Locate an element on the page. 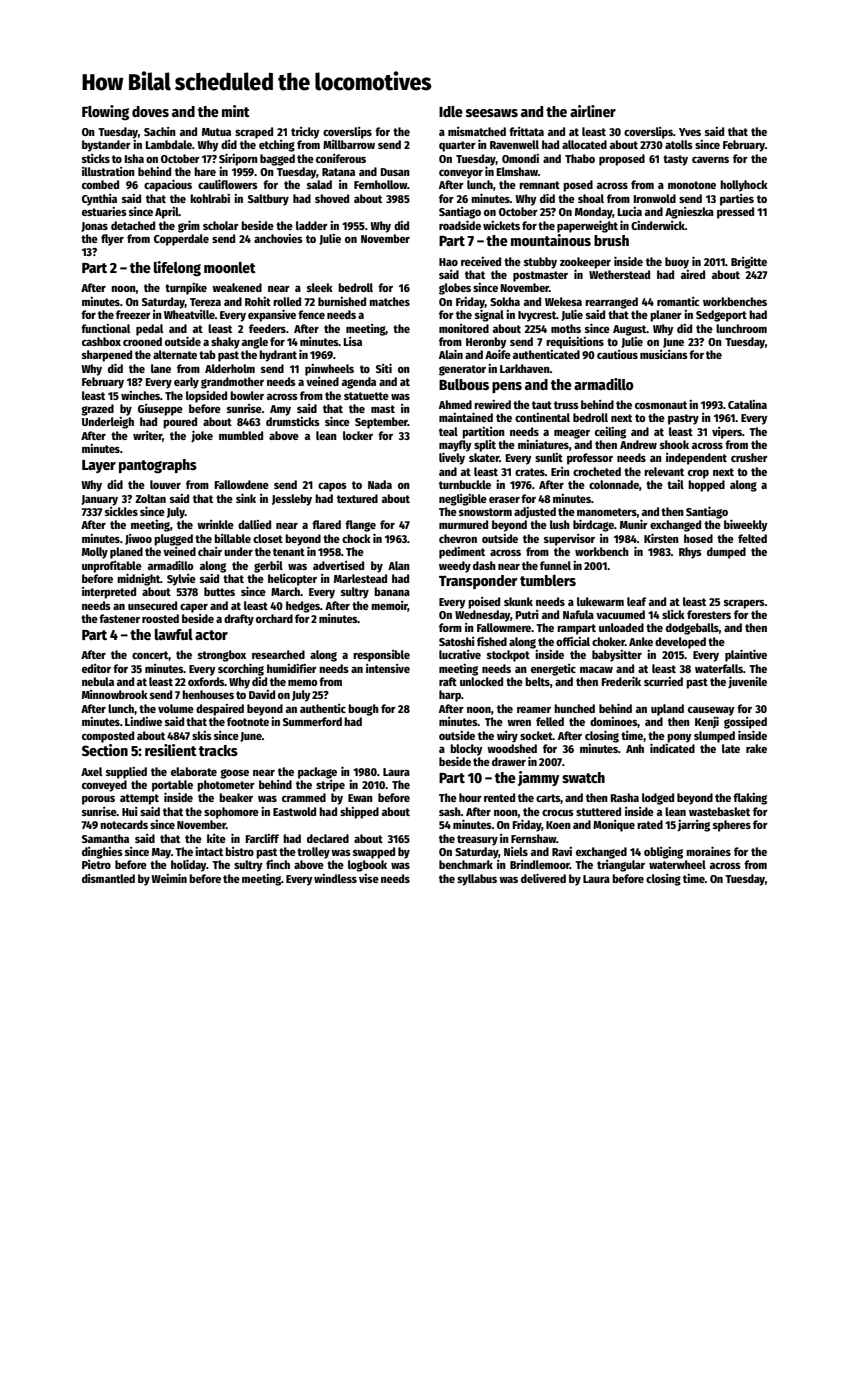 The width and height of the image is (849, 1400). resilient is located at coordinates (171, 750).
